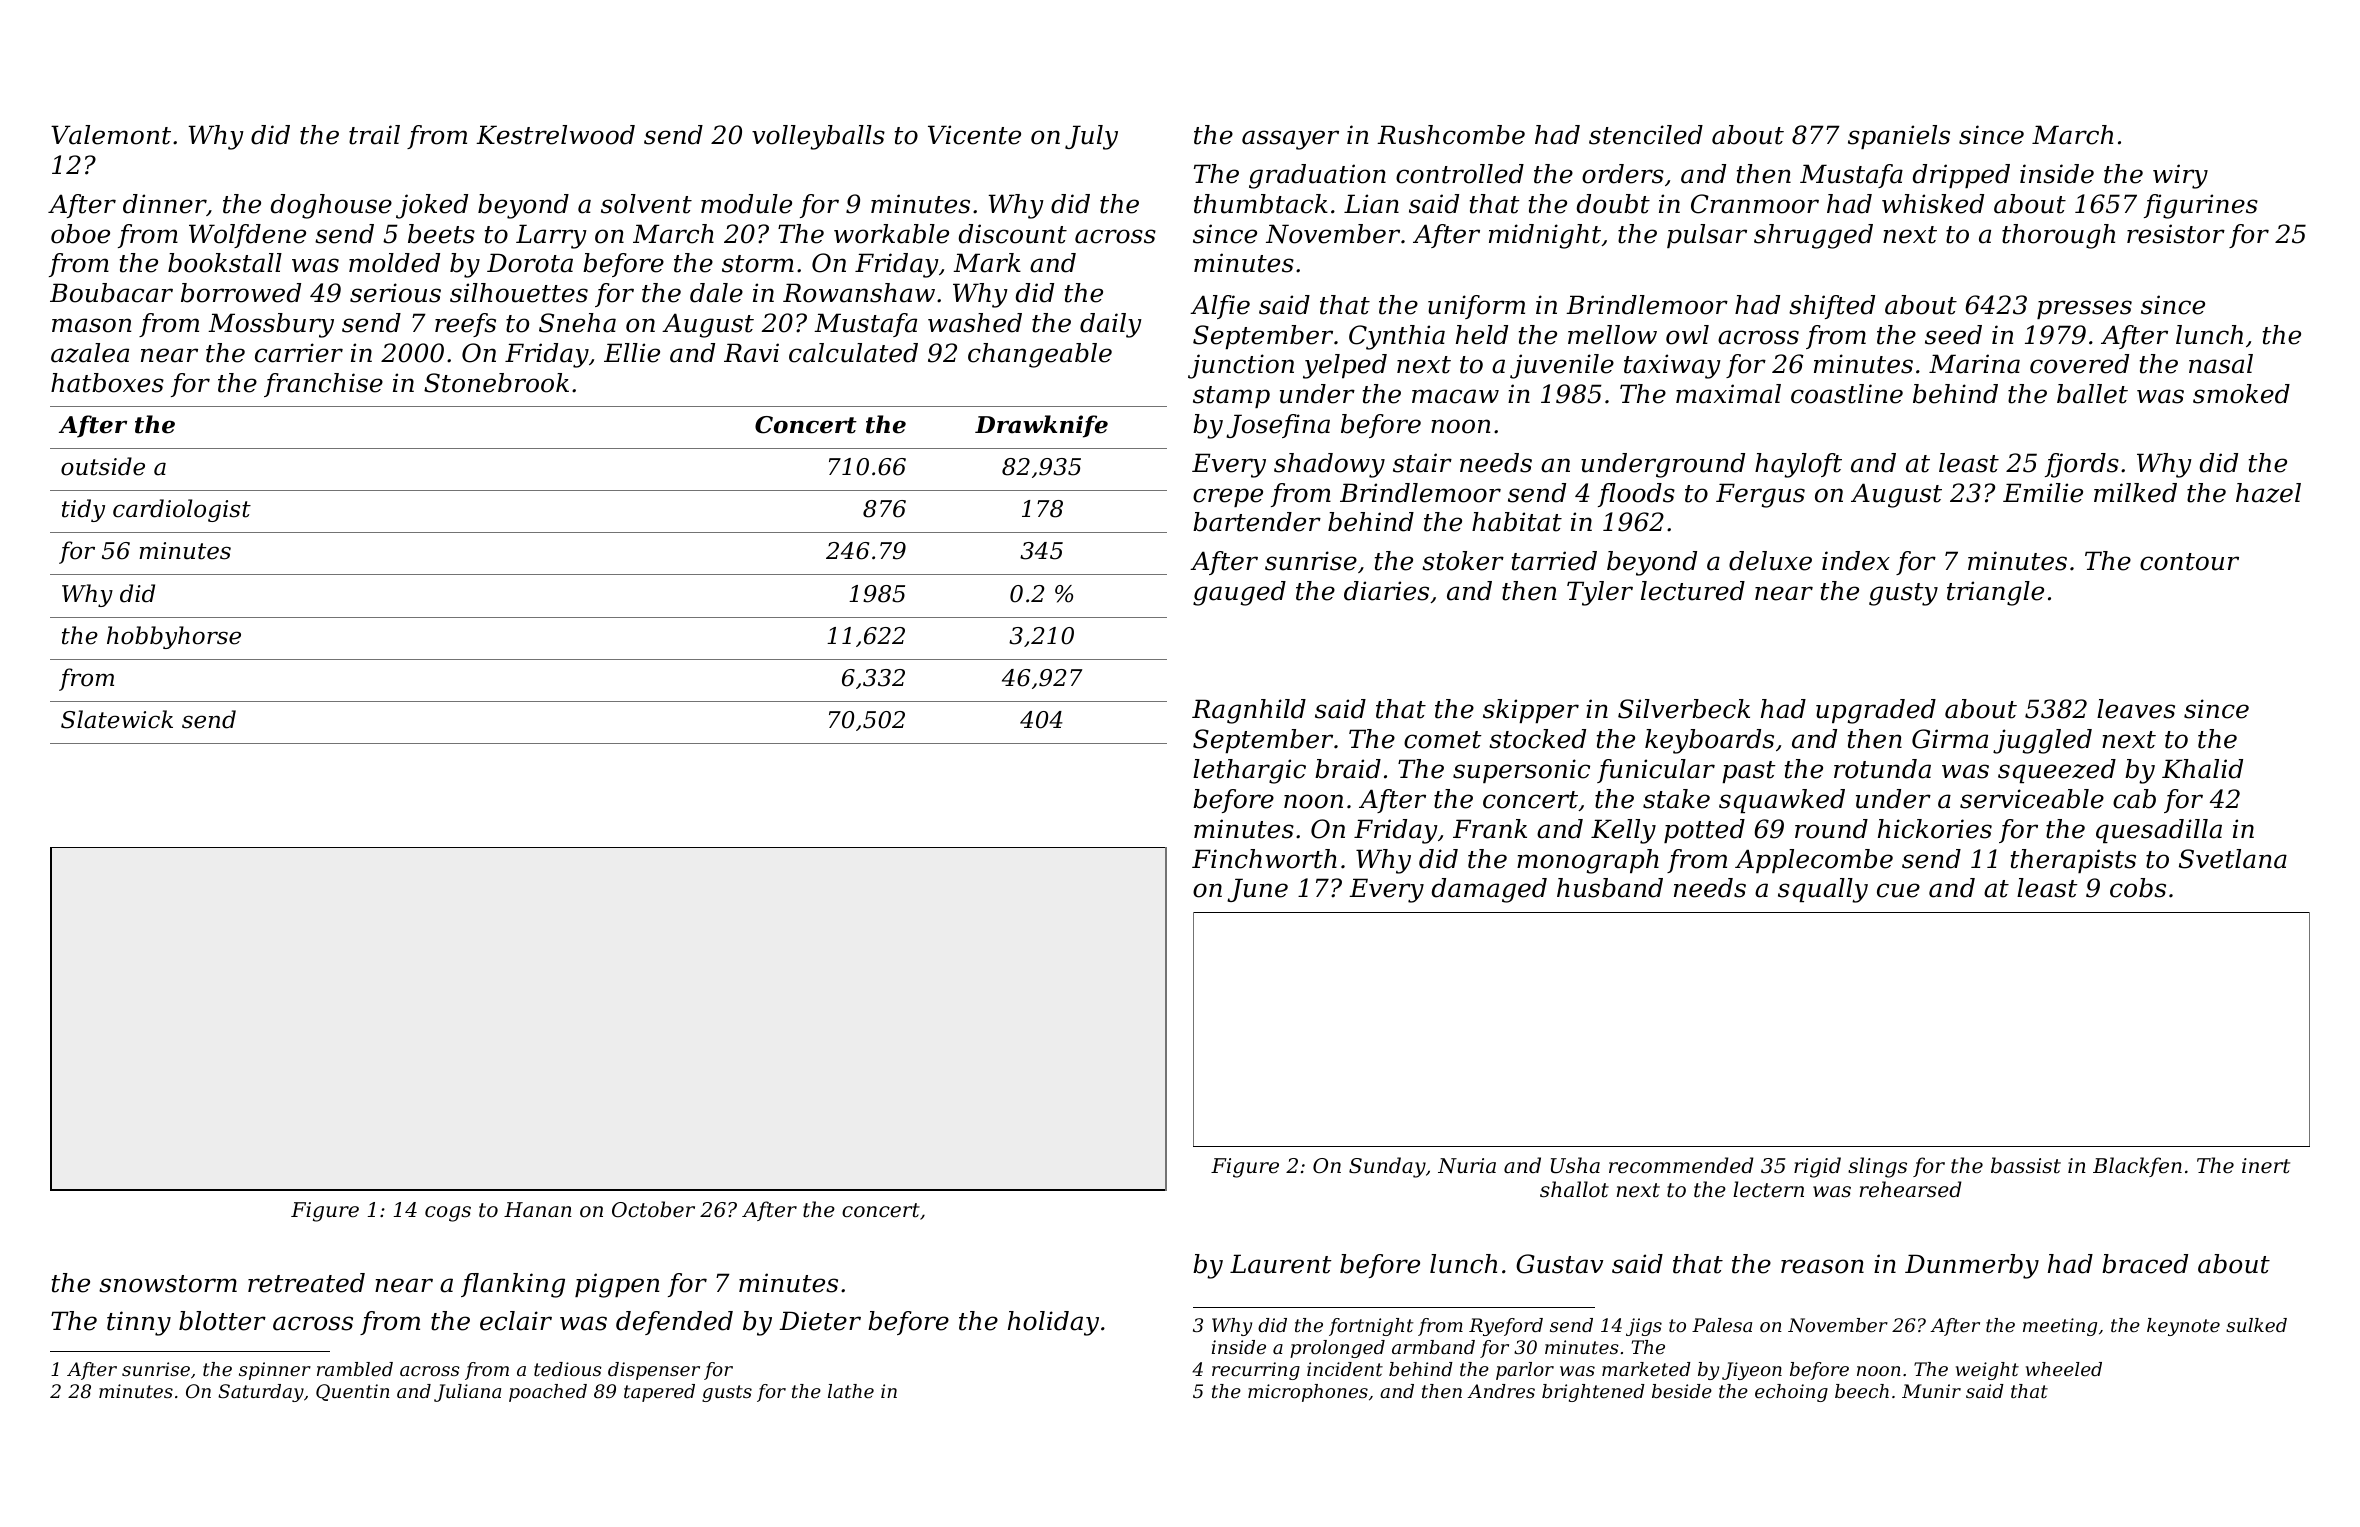  What do you see at coordinates (117, 719) in the page?
I see `Slatewick` at bounding box center [117, 719].
